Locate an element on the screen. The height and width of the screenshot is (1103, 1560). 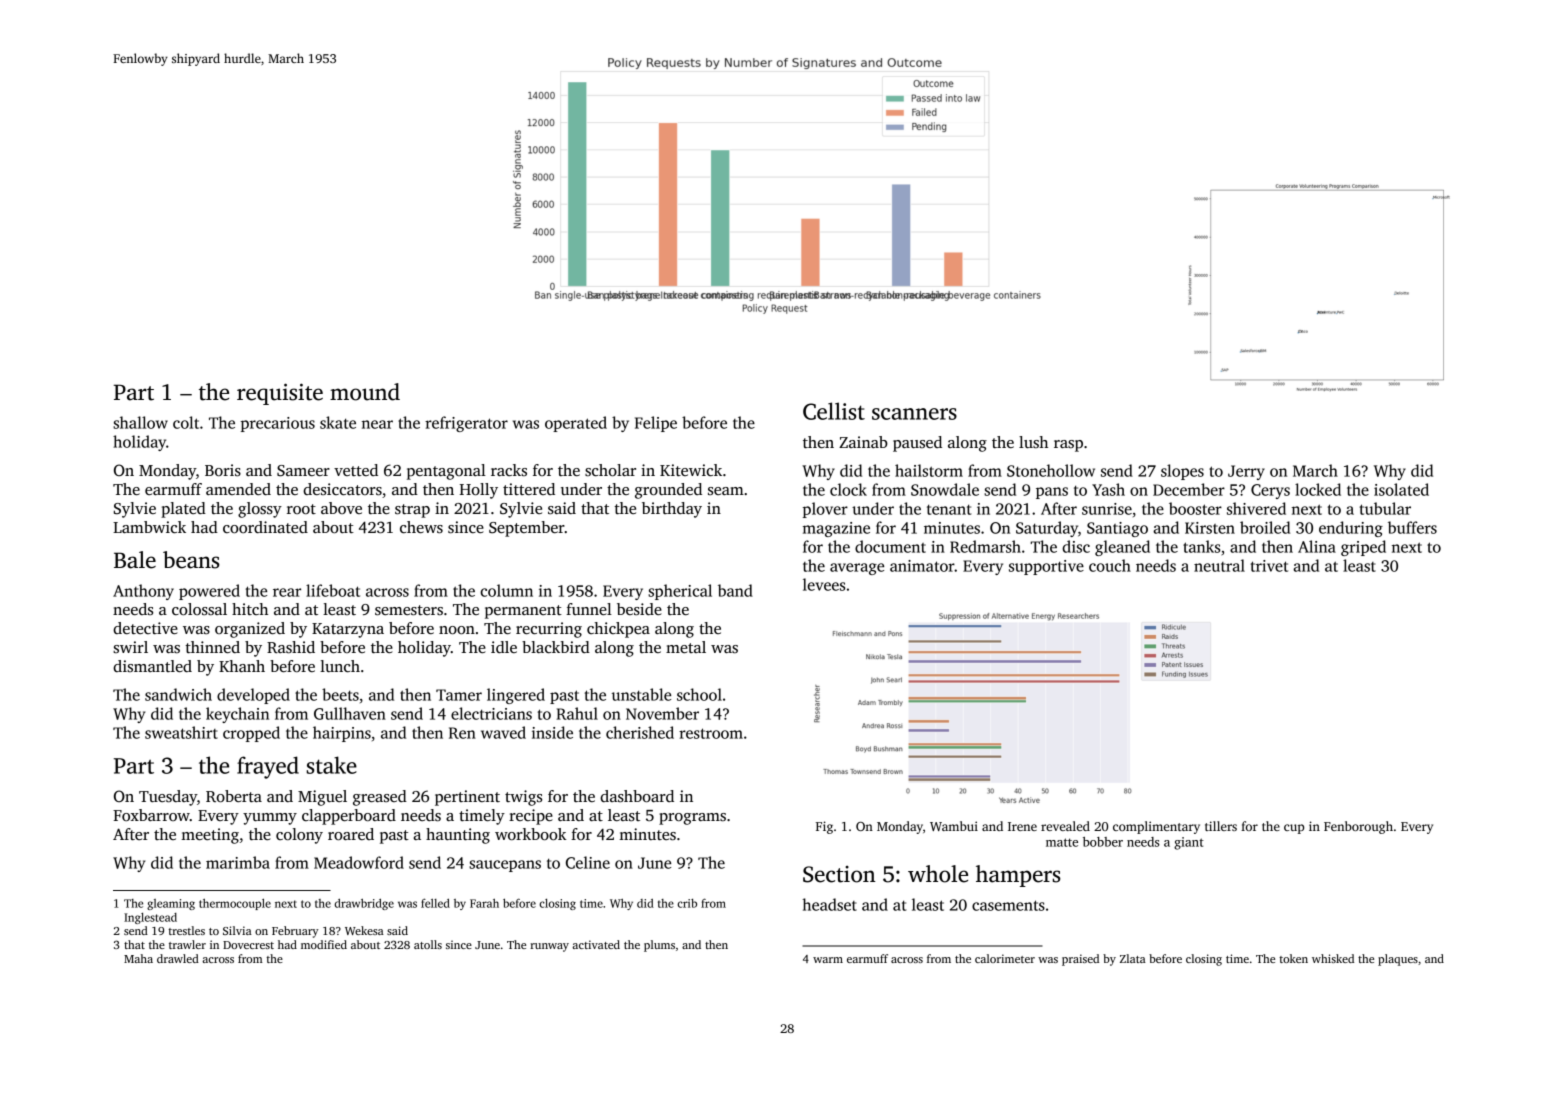
warm is located at coordinates (828, 960).
